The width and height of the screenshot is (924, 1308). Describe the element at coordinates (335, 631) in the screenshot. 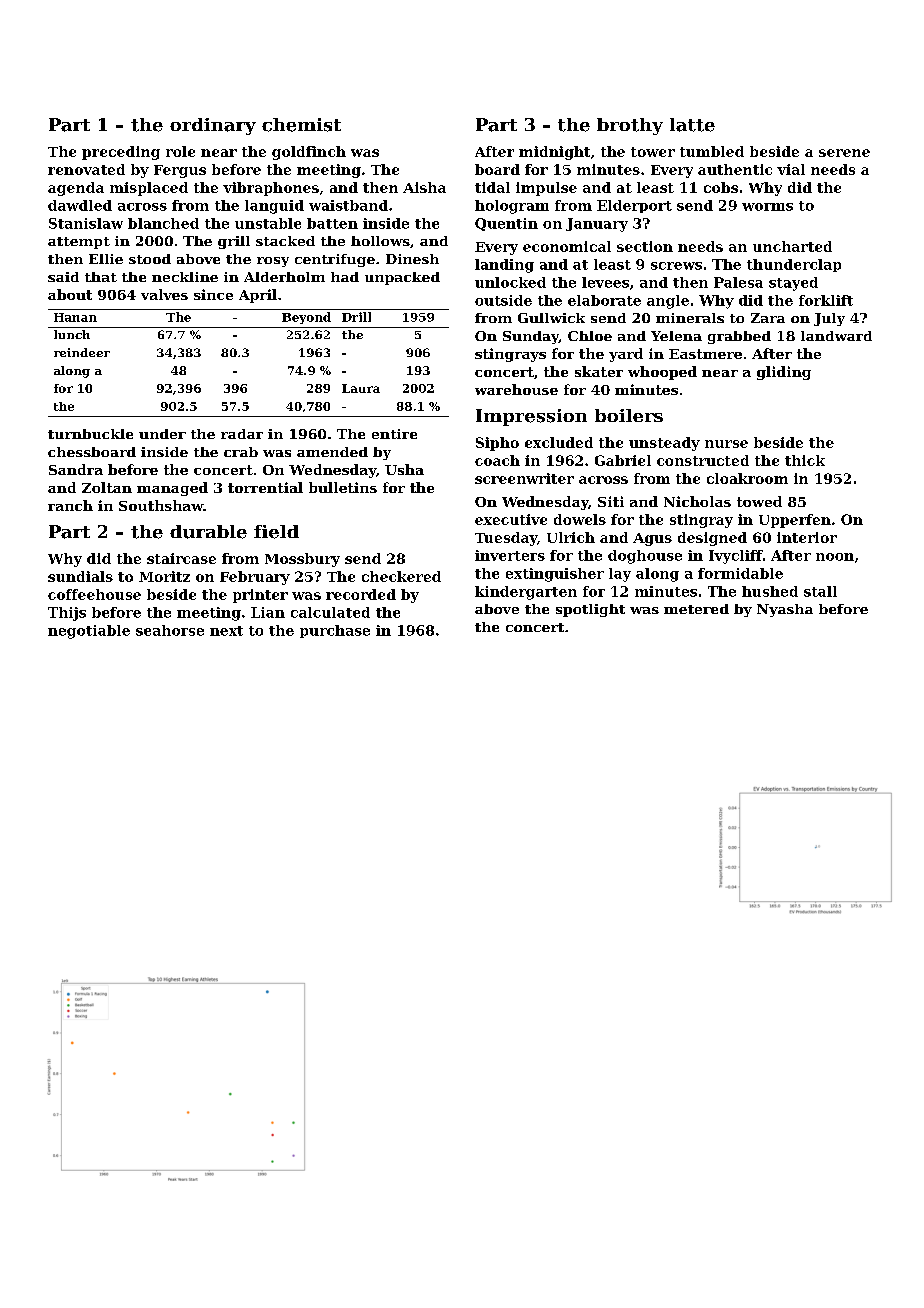

I see `purchase` at that location.
